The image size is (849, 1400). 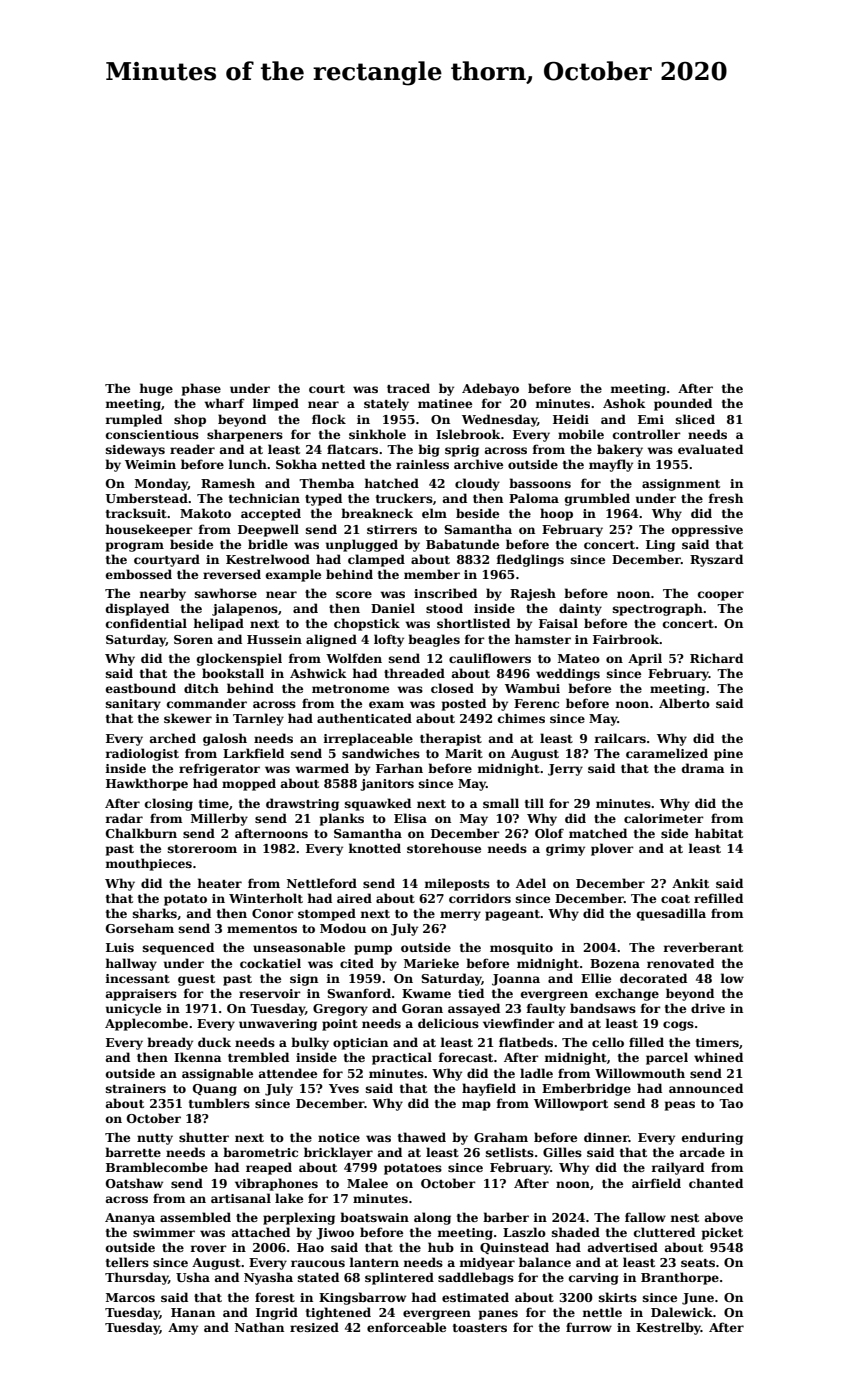 I want to click on Gorseham, so click(x=140, y=928).
